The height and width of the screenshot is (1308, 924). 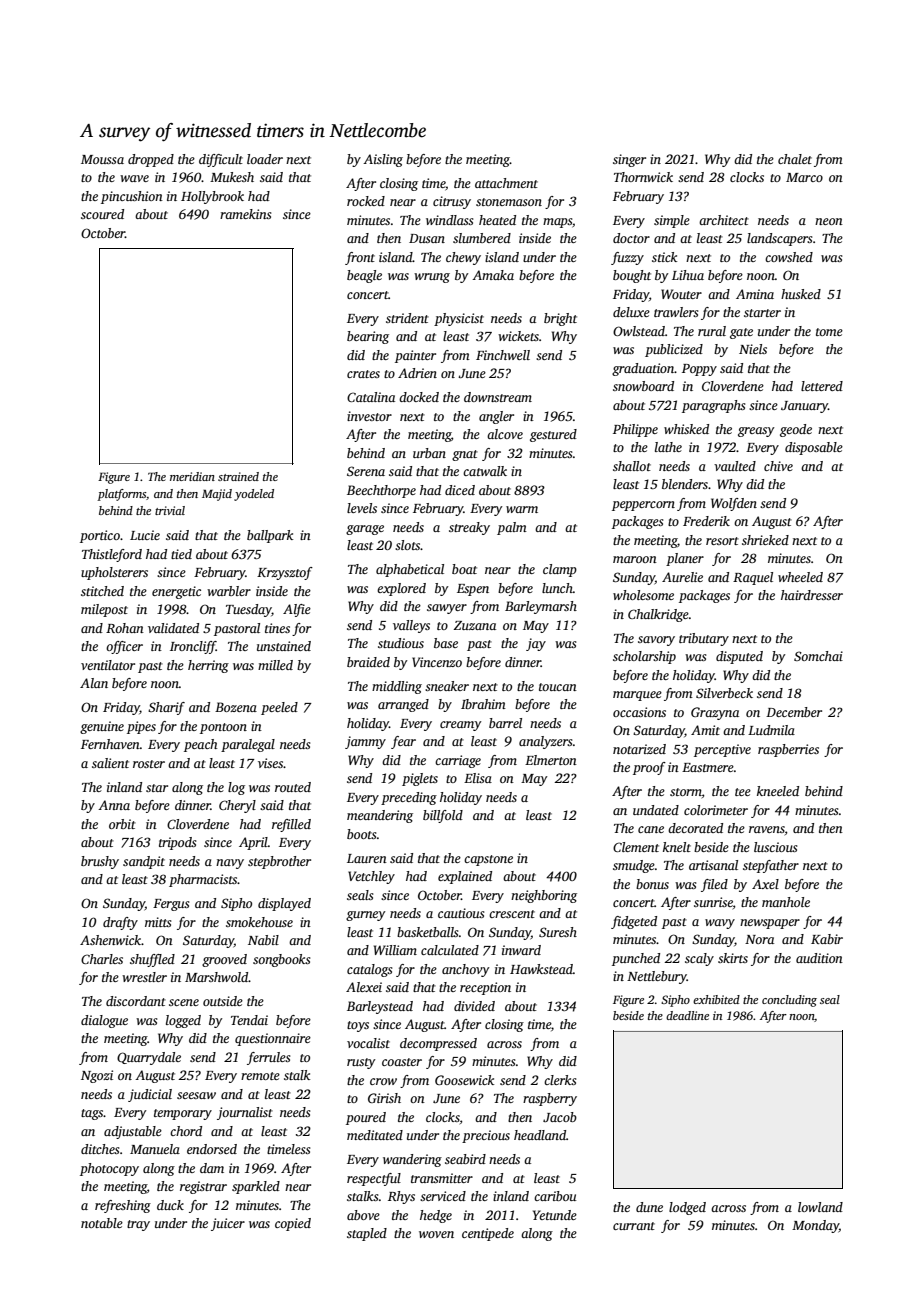 What do you see at coordinates (245, 214) in the screenshot?
I see `ramekins` at bounding box center [245, 214].
